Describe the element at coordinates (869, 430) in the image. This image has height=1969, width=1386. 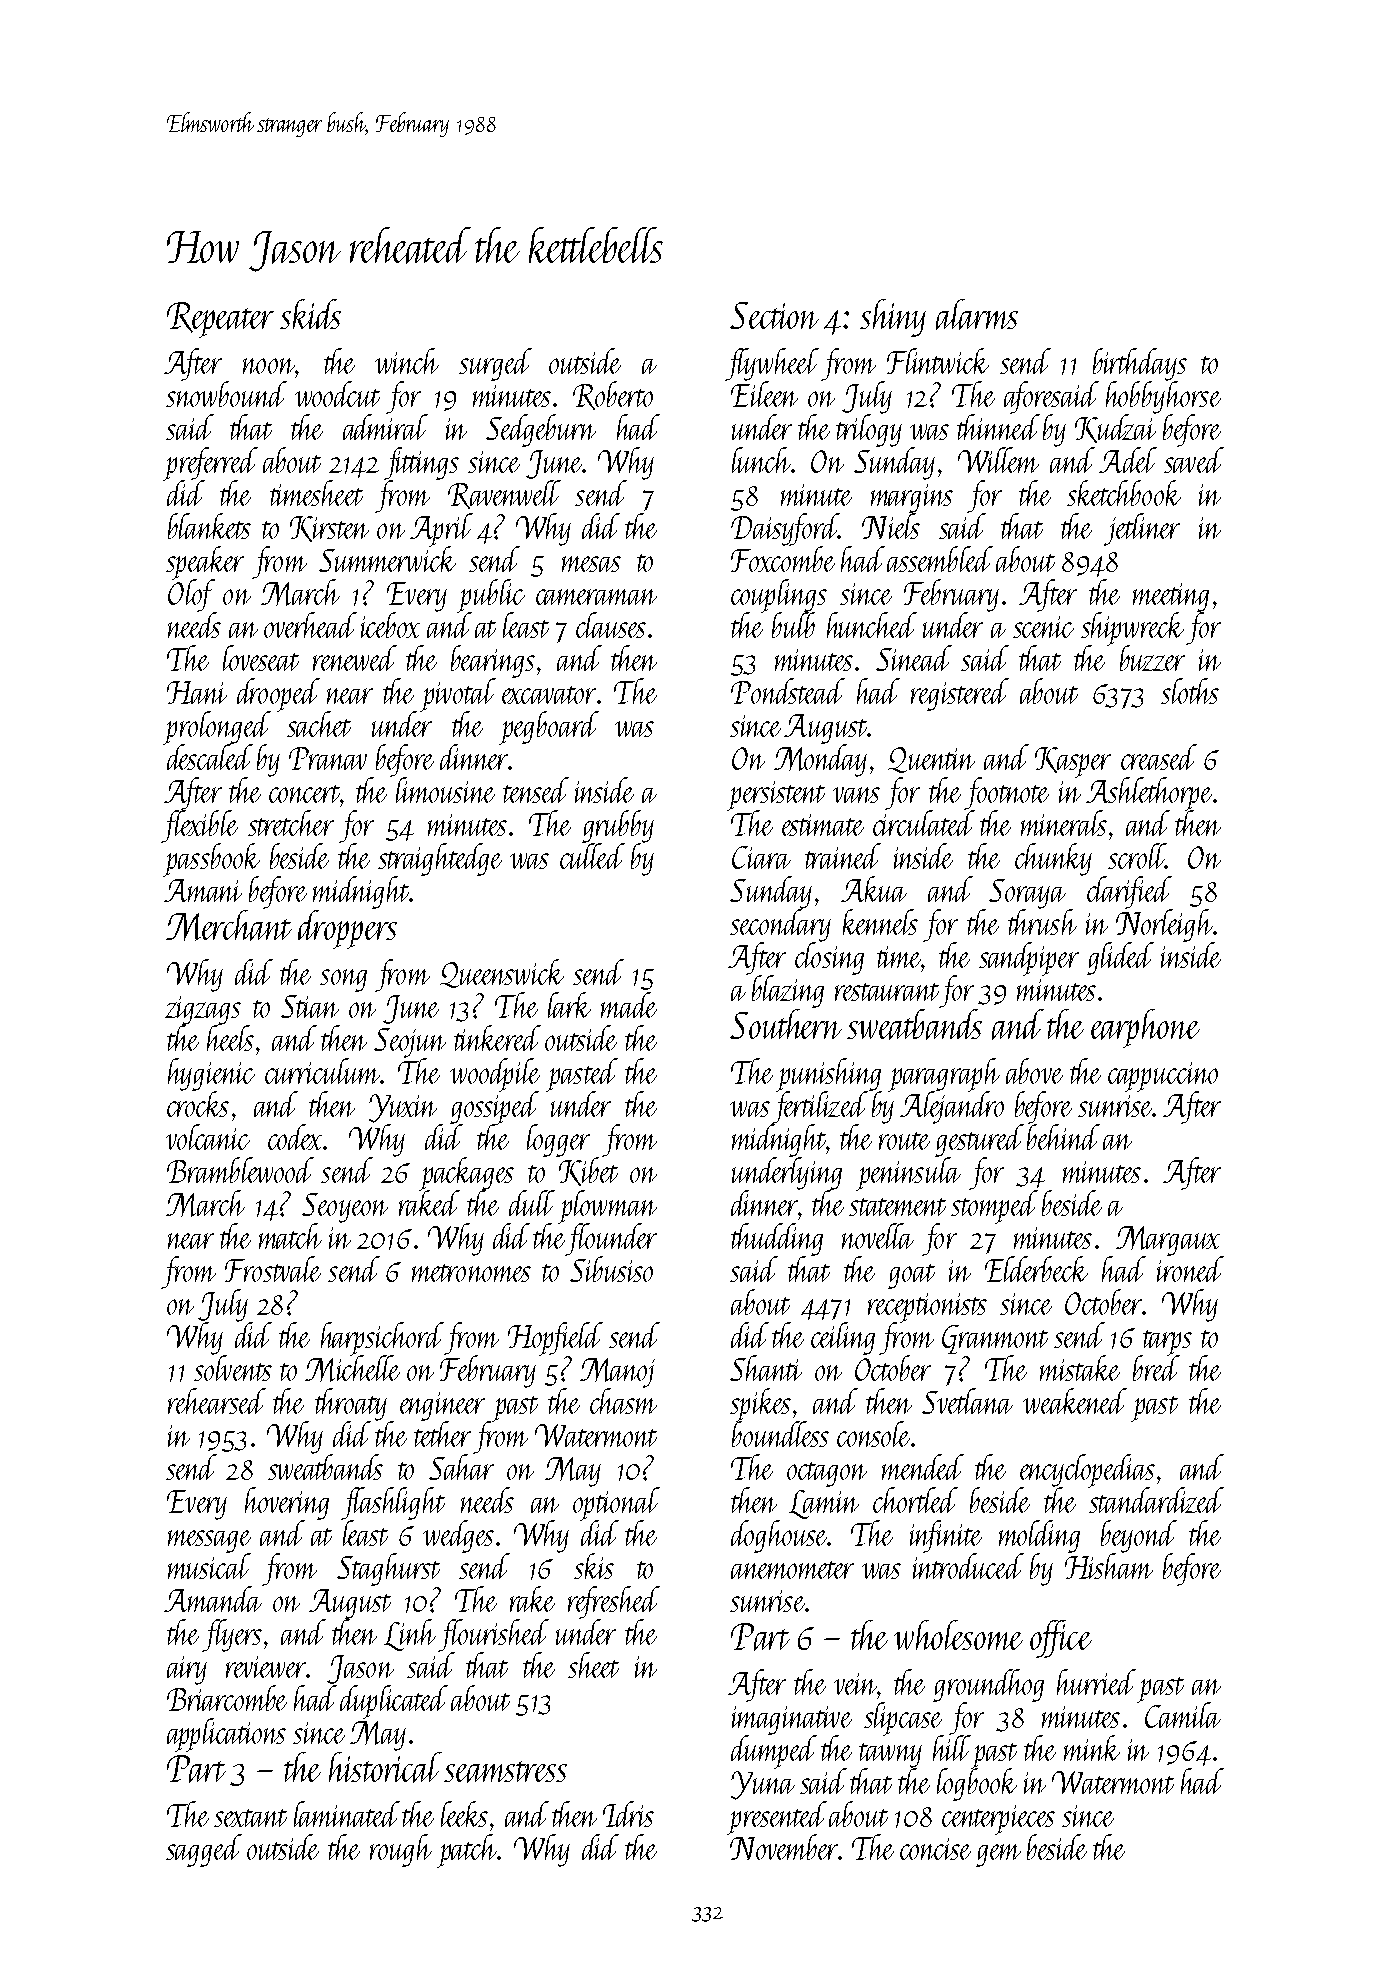
I see `trilogy` at that location.
